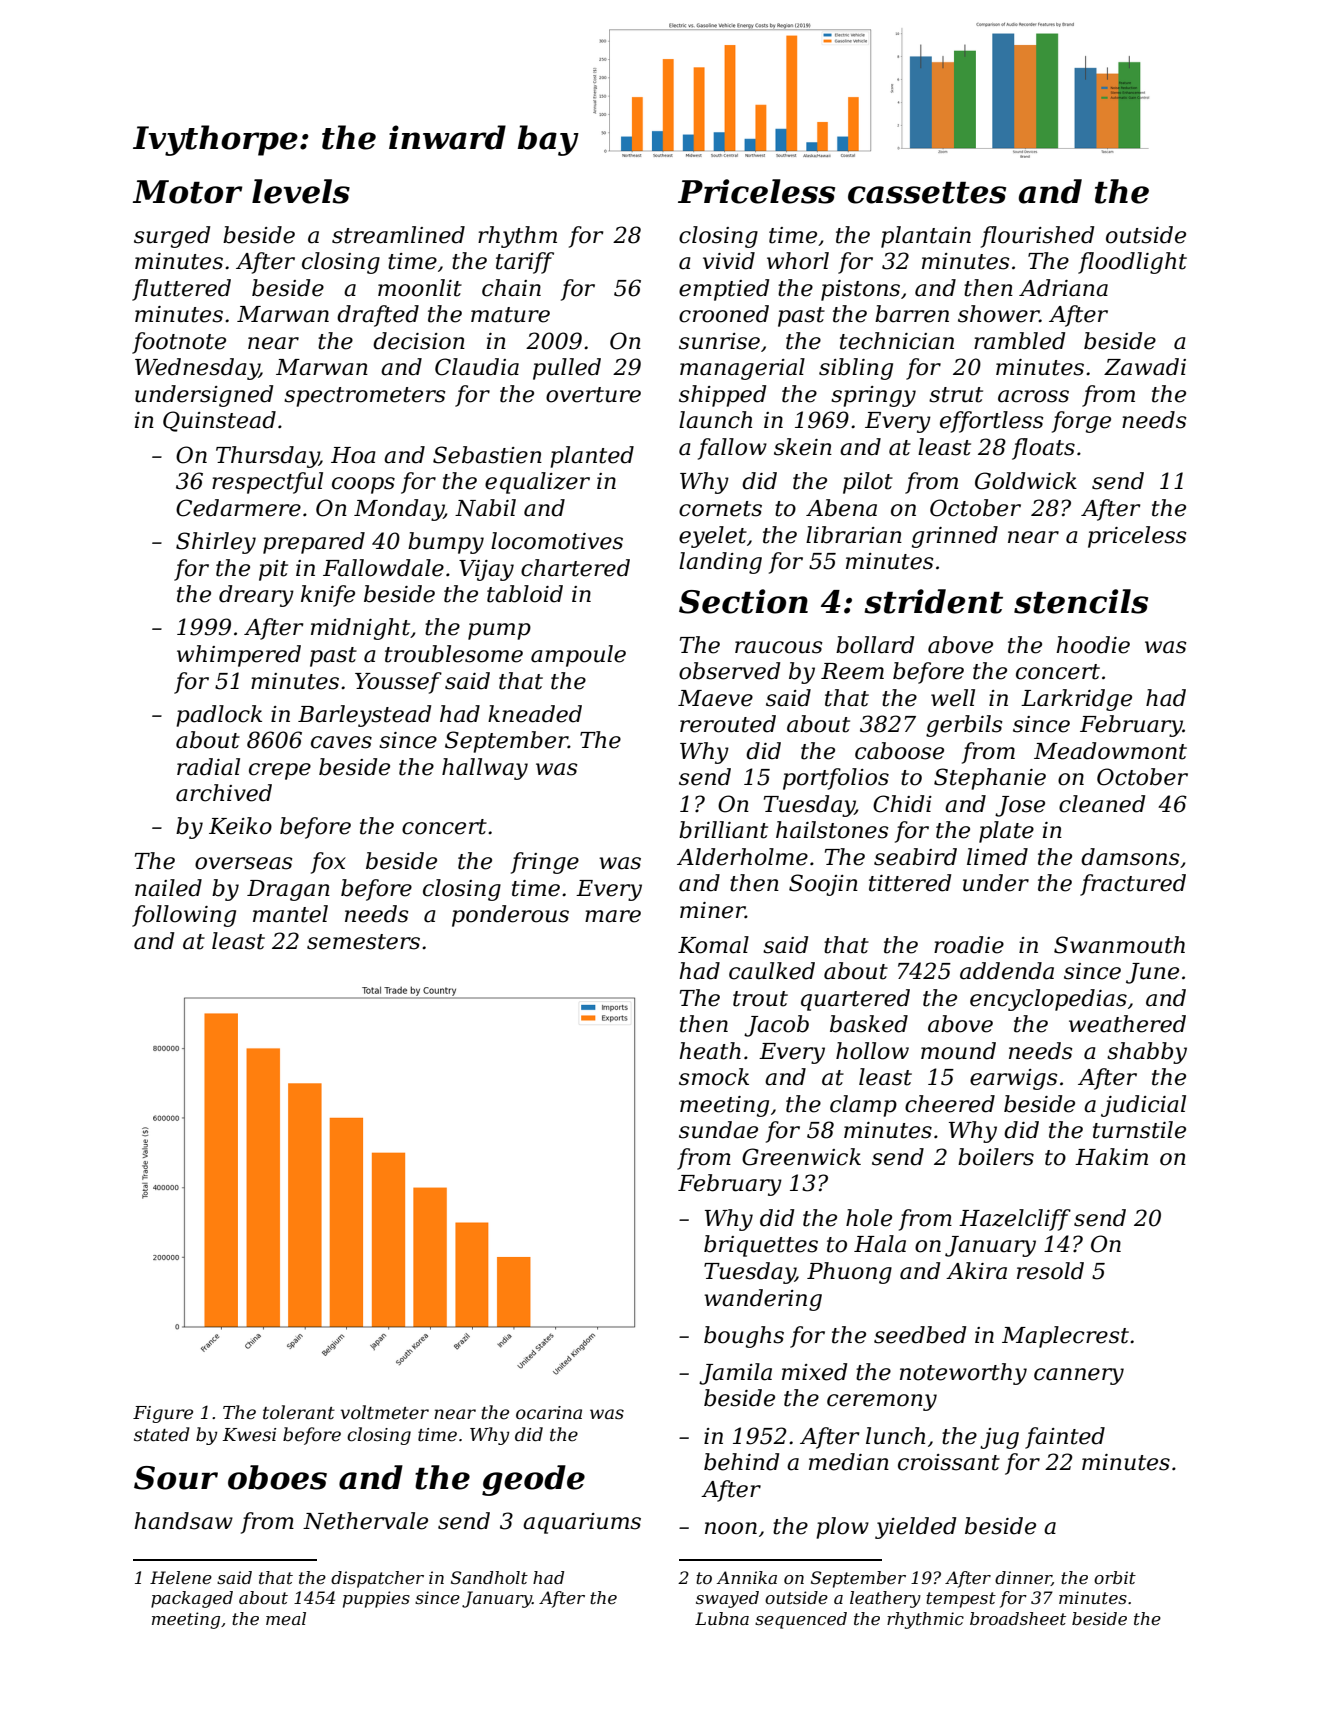  Describe the element at coordinates (729, 671) in the screenshot. I see `observed` at that location.
